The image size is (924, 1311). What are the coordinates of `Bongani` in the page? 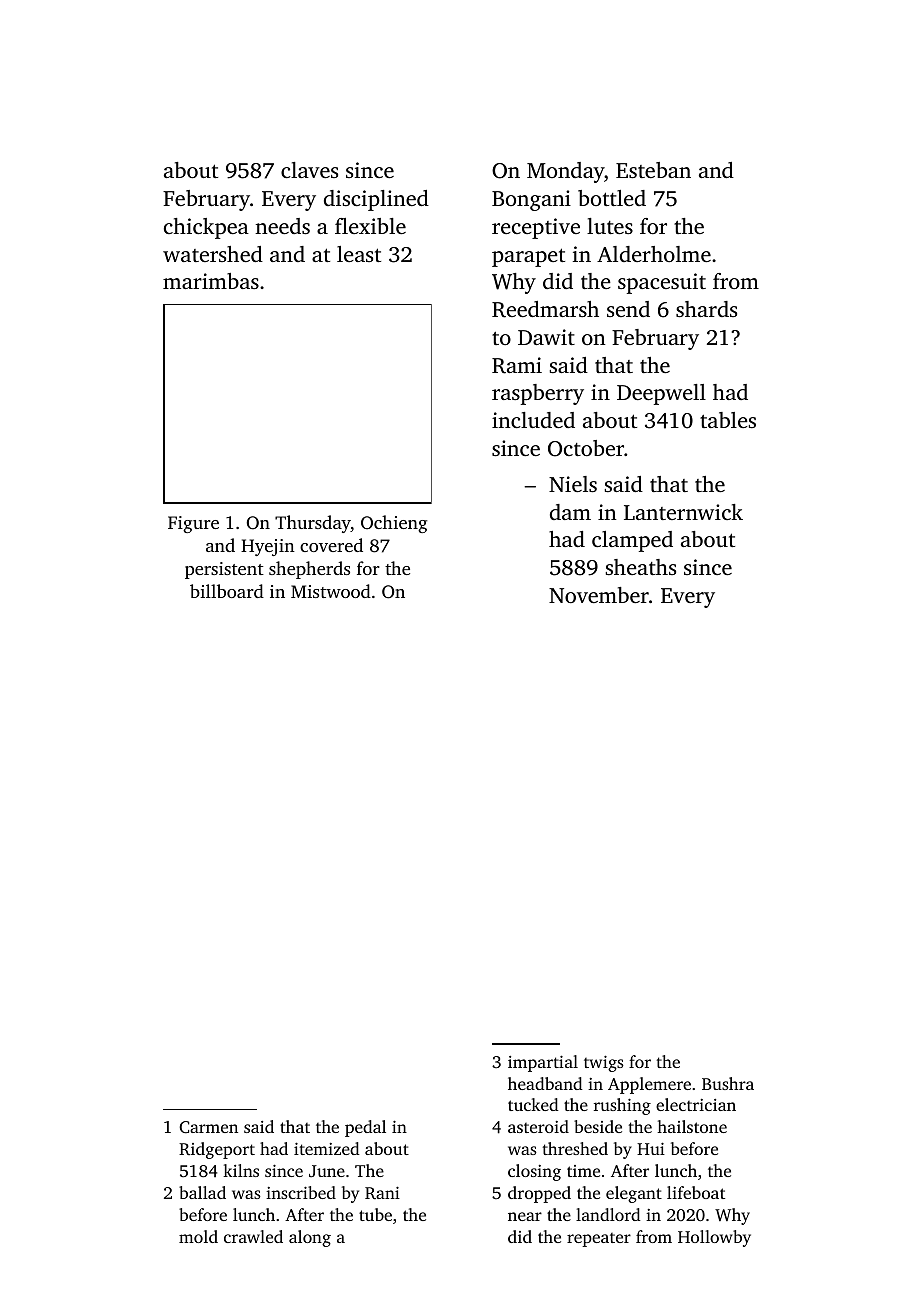 It's located at (531, 200).
